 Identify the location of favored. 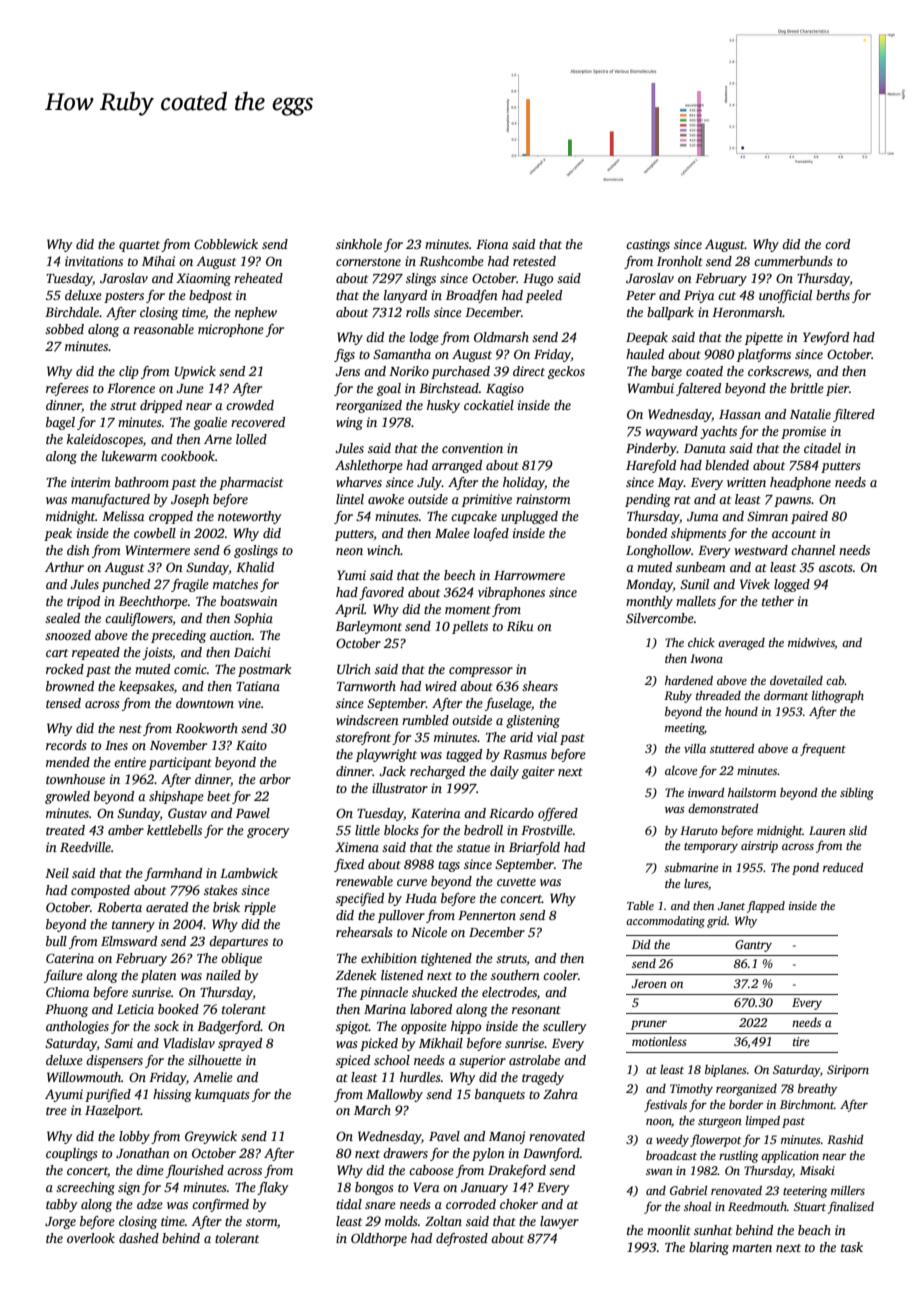
(381, 593).
